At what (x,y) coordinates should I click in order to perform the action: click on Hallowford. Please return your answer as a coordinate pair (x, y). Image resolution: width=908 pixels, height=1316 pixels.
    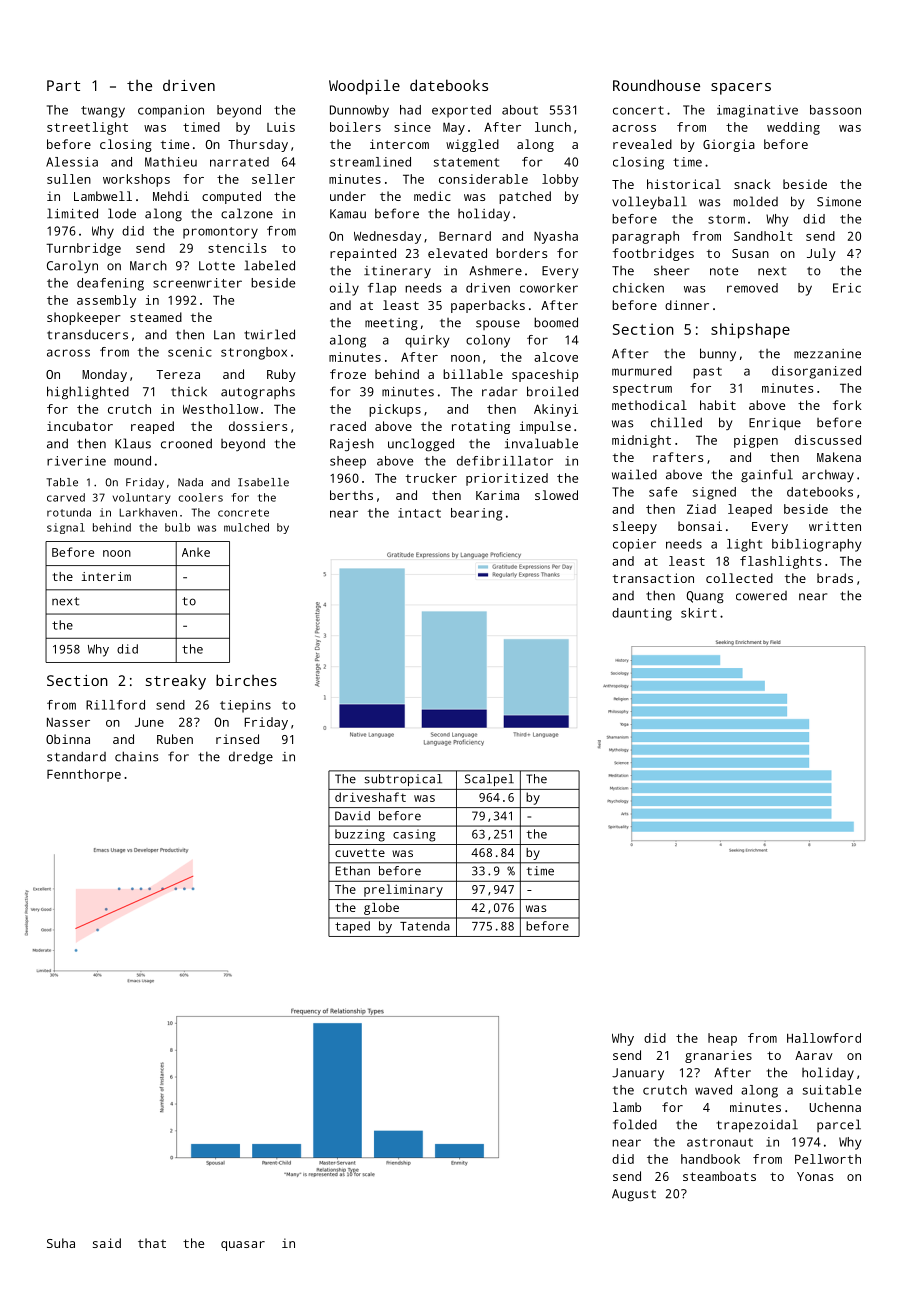
    Looking at the image, I should click on (824, 1038).
